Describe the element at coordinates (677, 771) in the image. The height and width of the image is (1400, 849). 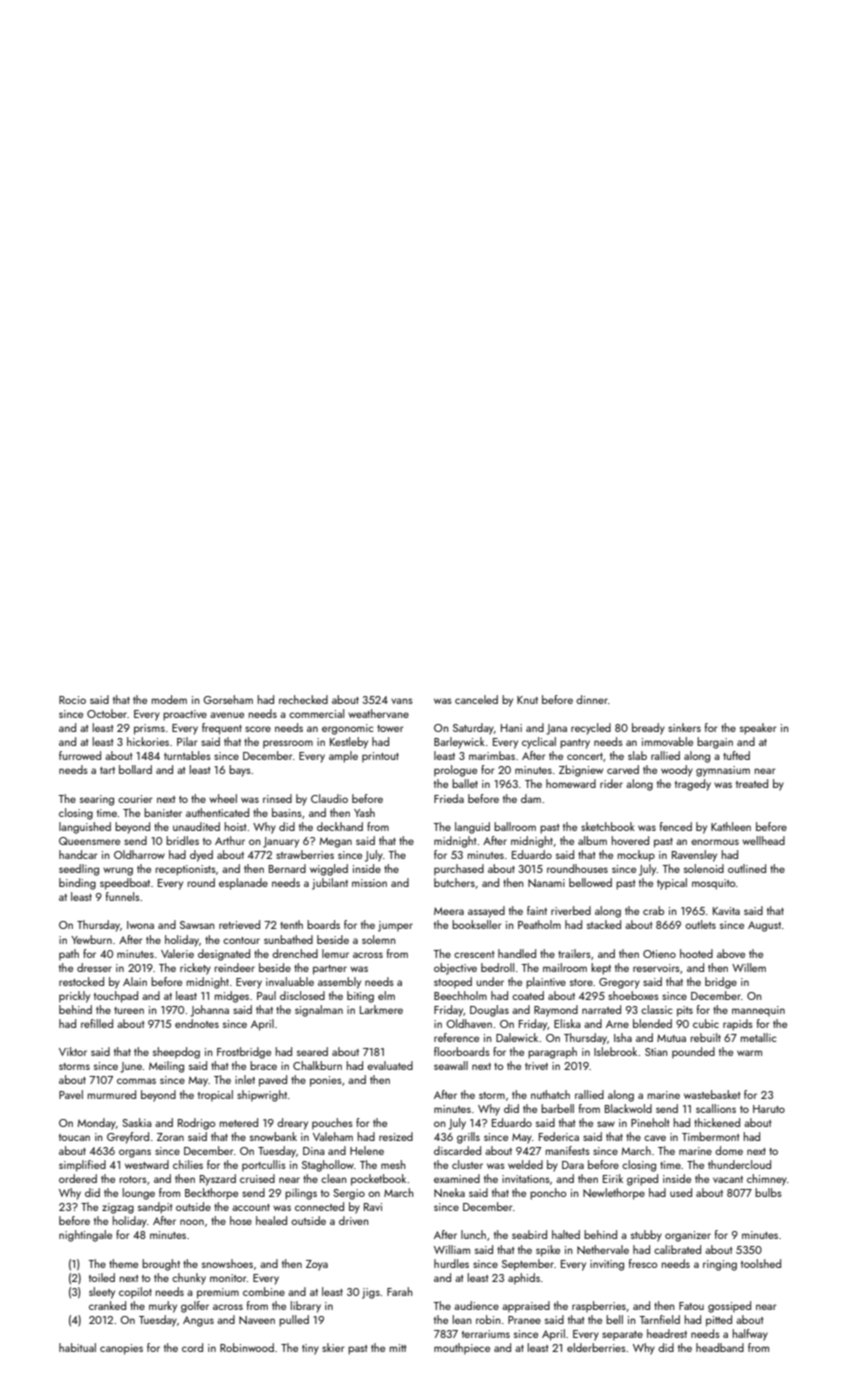
I see `woody` at that location.
